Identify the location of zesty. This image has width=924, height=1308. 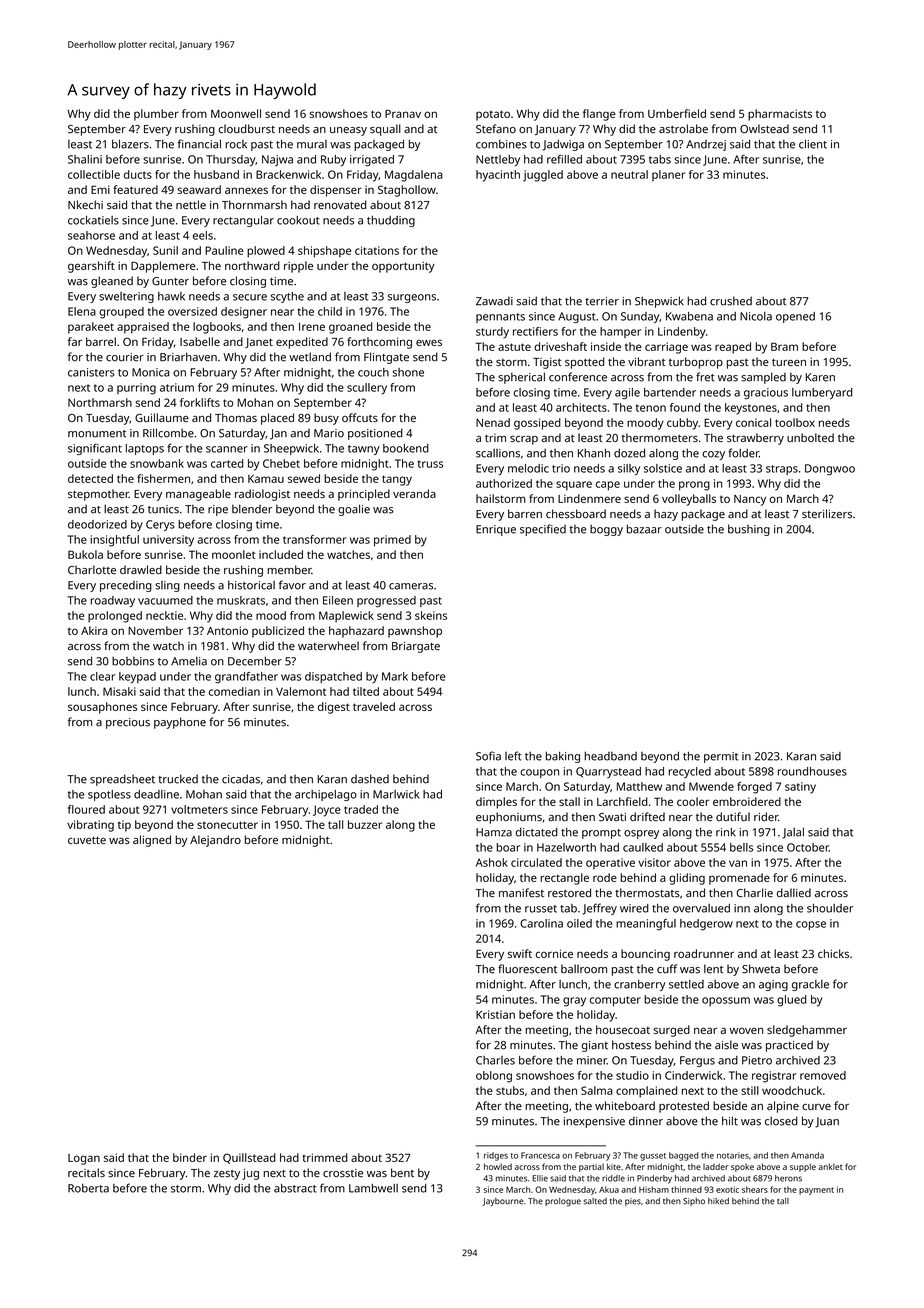
(227, 1175).
